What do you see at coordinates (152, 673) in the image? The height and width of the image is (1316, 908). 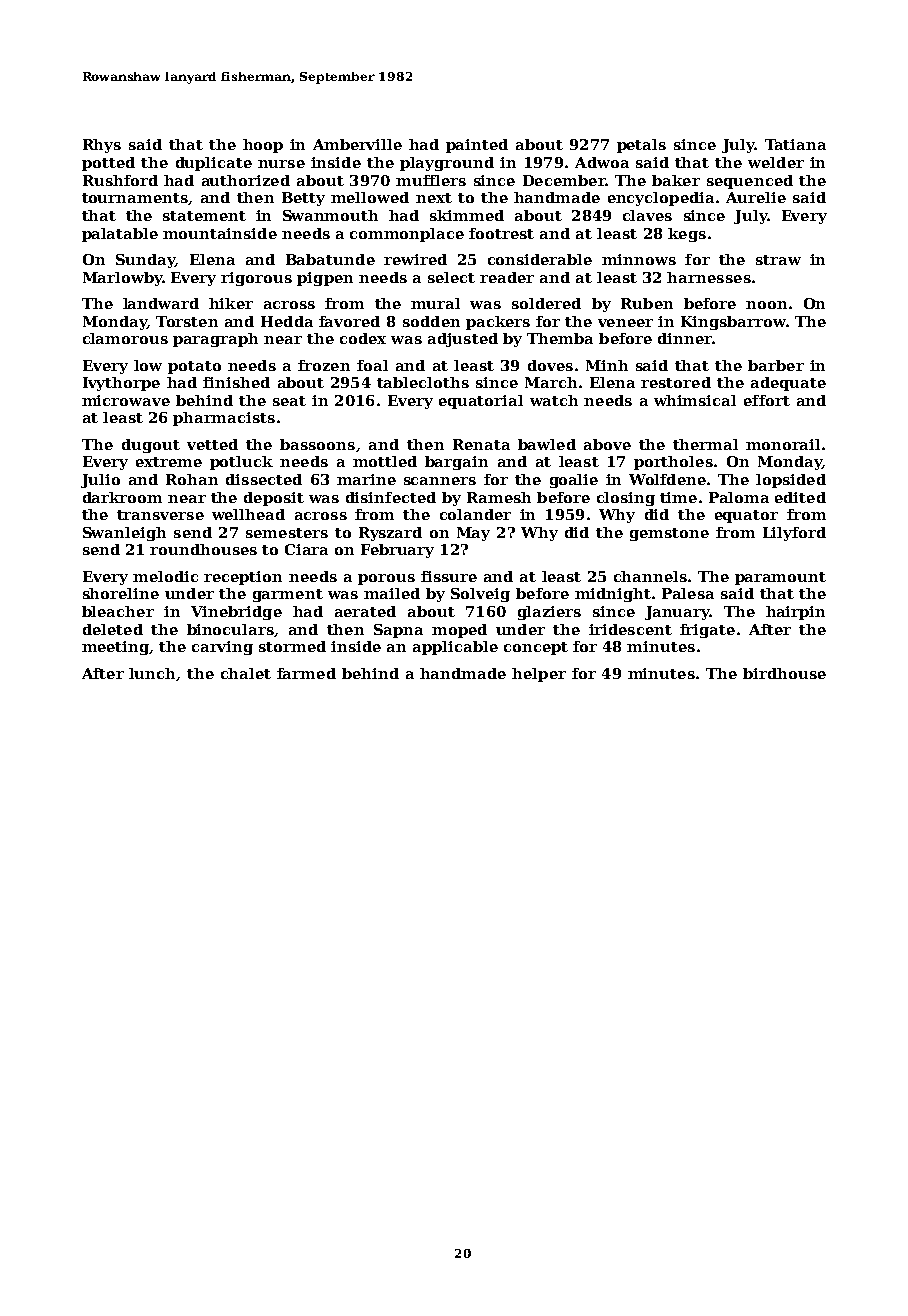 I see `lunch` at bounding box center [152, 673].
